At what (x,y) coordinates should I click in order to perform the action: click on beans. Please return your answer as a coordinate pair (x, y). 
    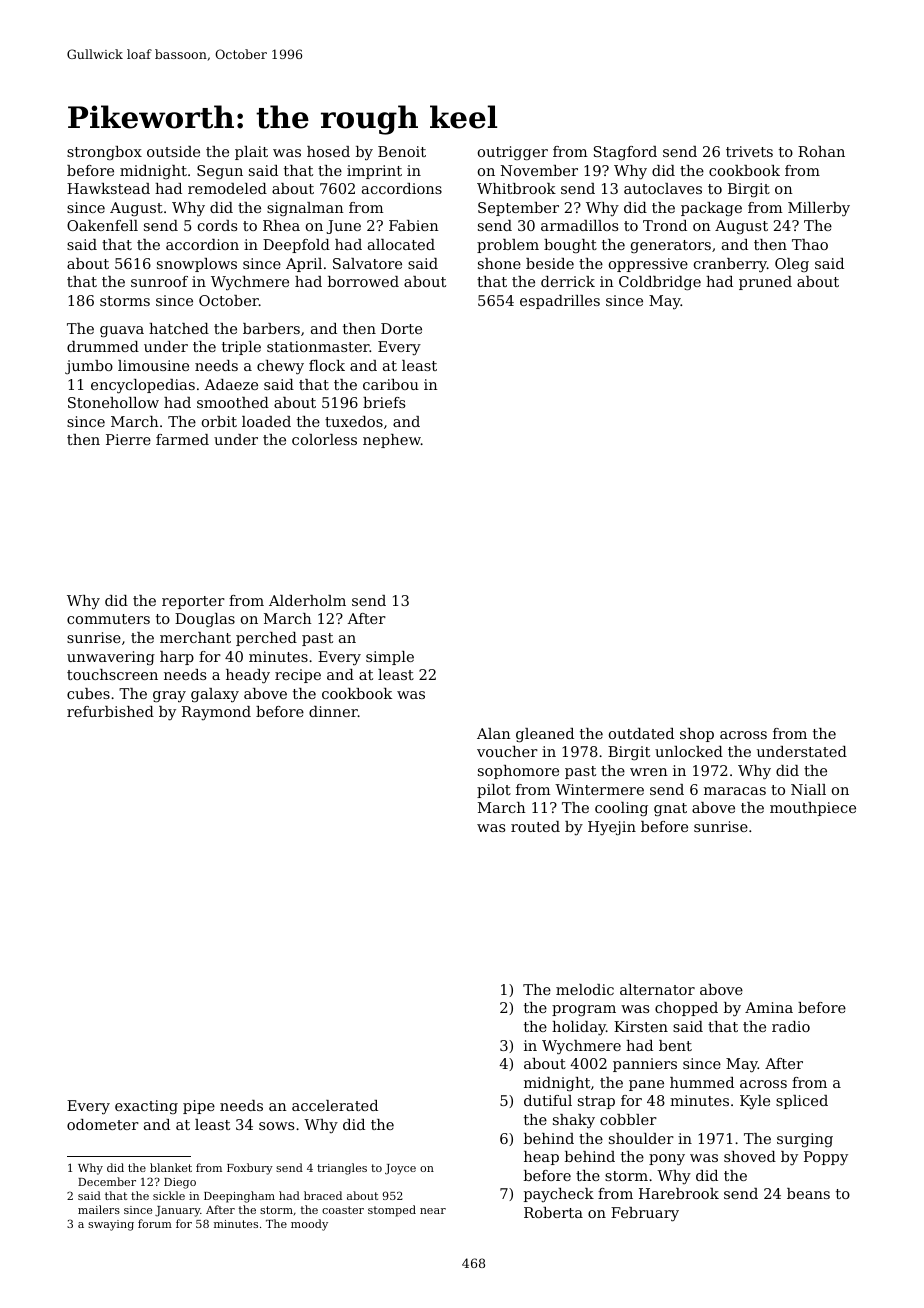
    Looking at the image, I should click on (808, 1193).
